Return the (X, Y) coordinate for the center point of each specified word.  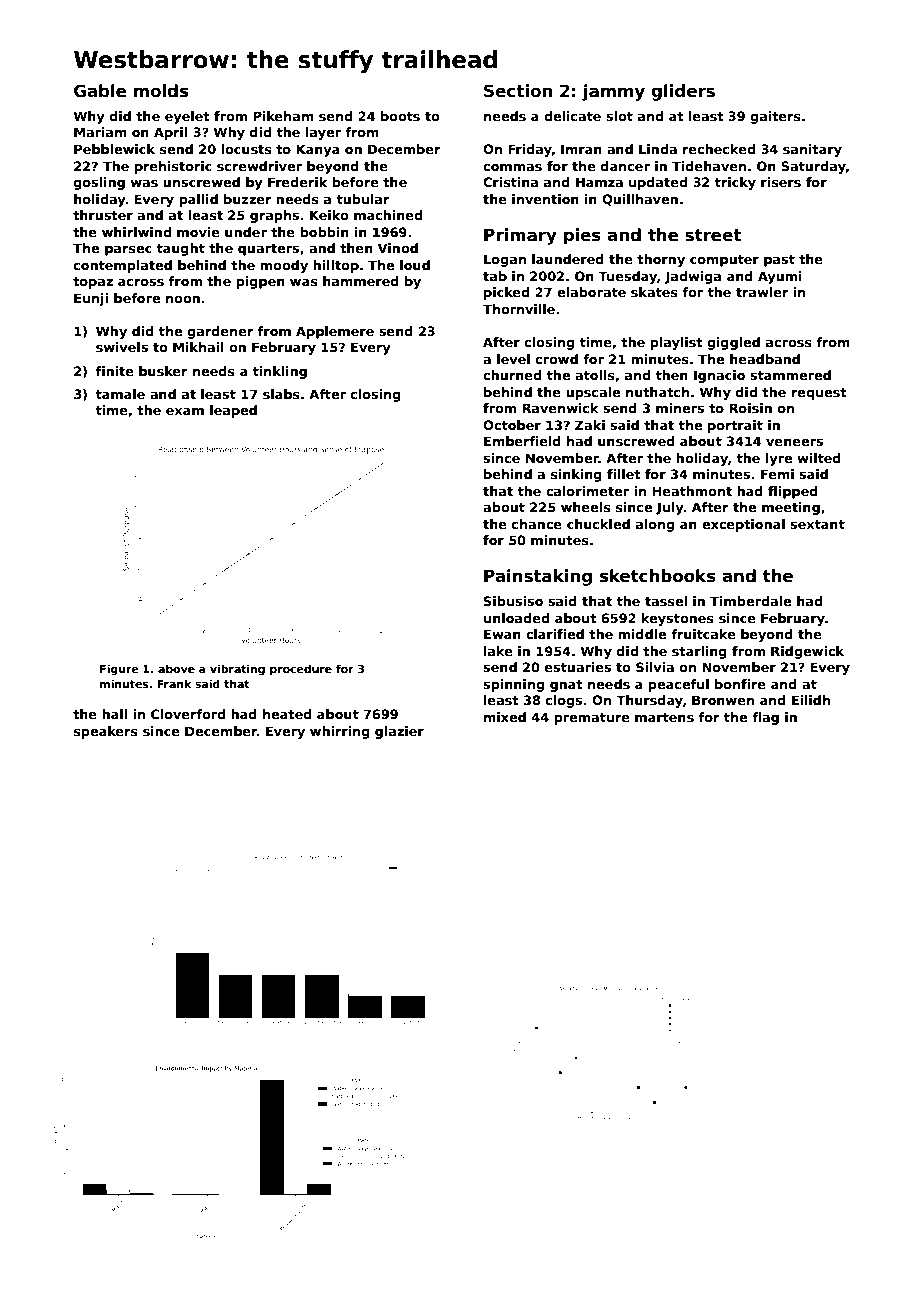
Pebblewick (114, 149)
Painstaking (538, 577)
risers (781, 182)
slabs (281, 394)
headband (765, 359)
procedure (301, 669)
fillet (624, 474)
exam (185, 411)
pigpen (260, 282)
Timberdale (750, 601)
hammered (361, 281)
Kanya (318, 150)
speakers (106, 732)
